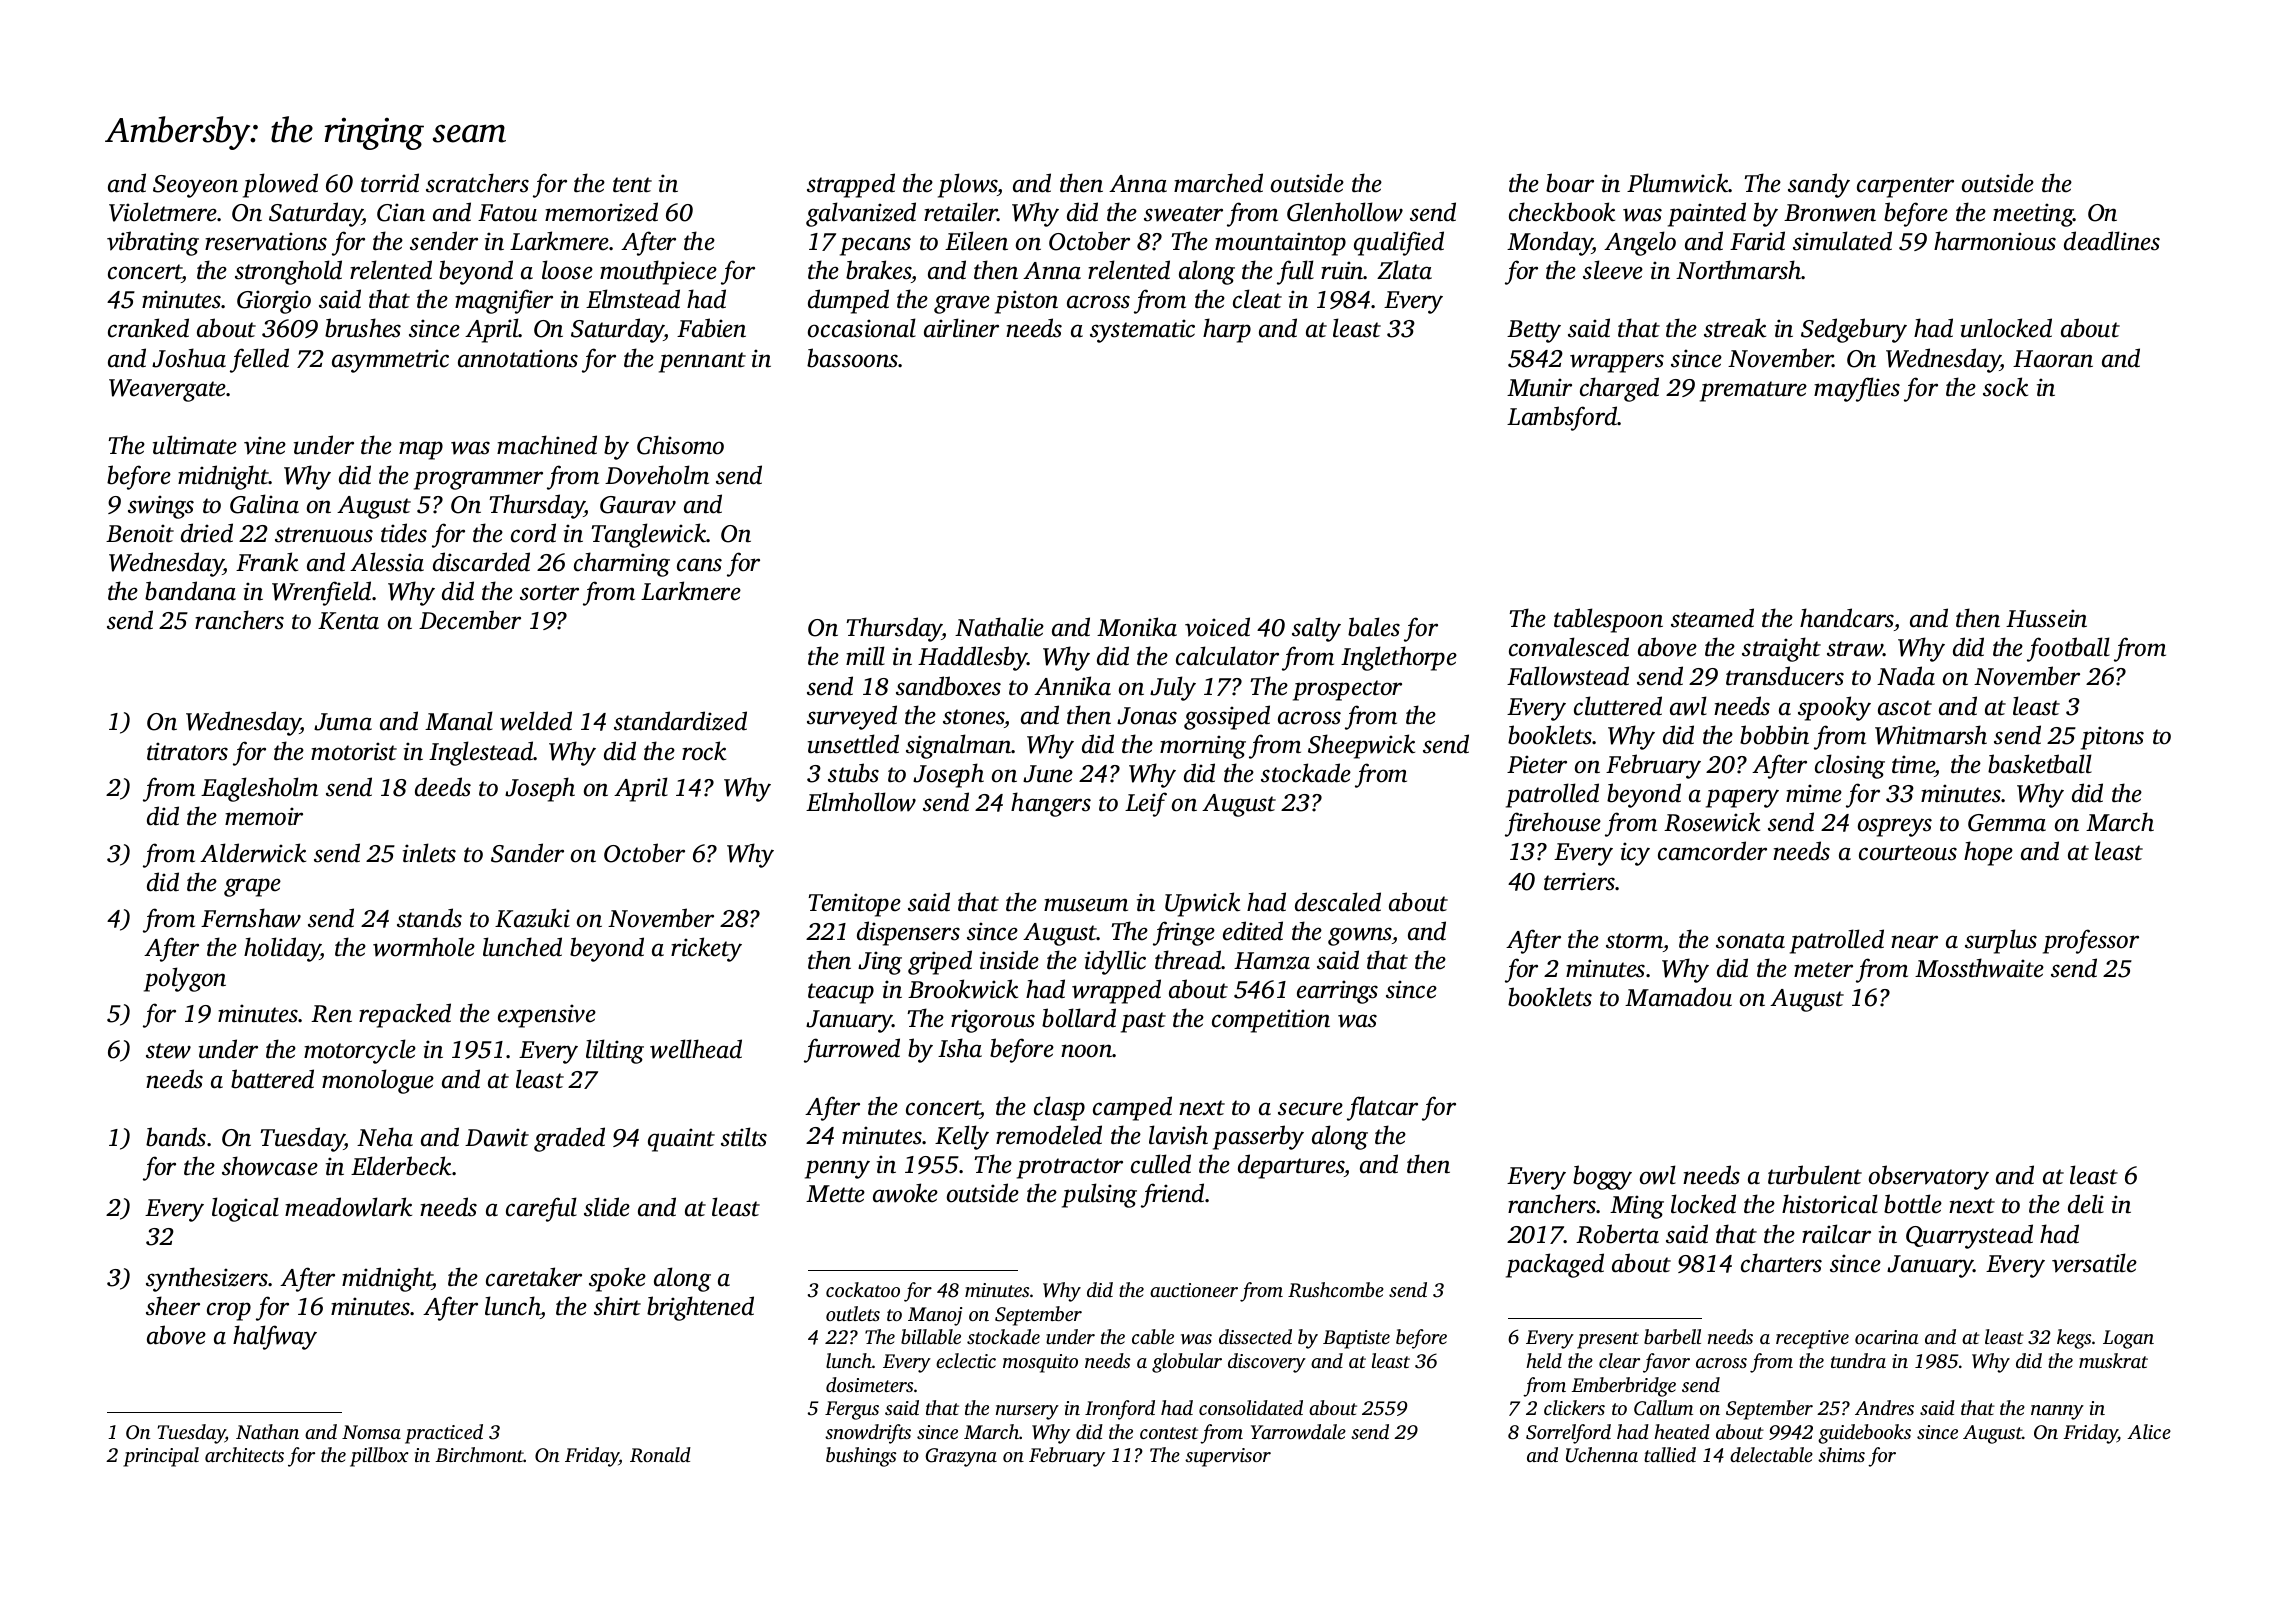 This image has height=1614, width=2282. Describe the element at coordinates (2149, 1431) in the image. I see `Alice` at that location.
